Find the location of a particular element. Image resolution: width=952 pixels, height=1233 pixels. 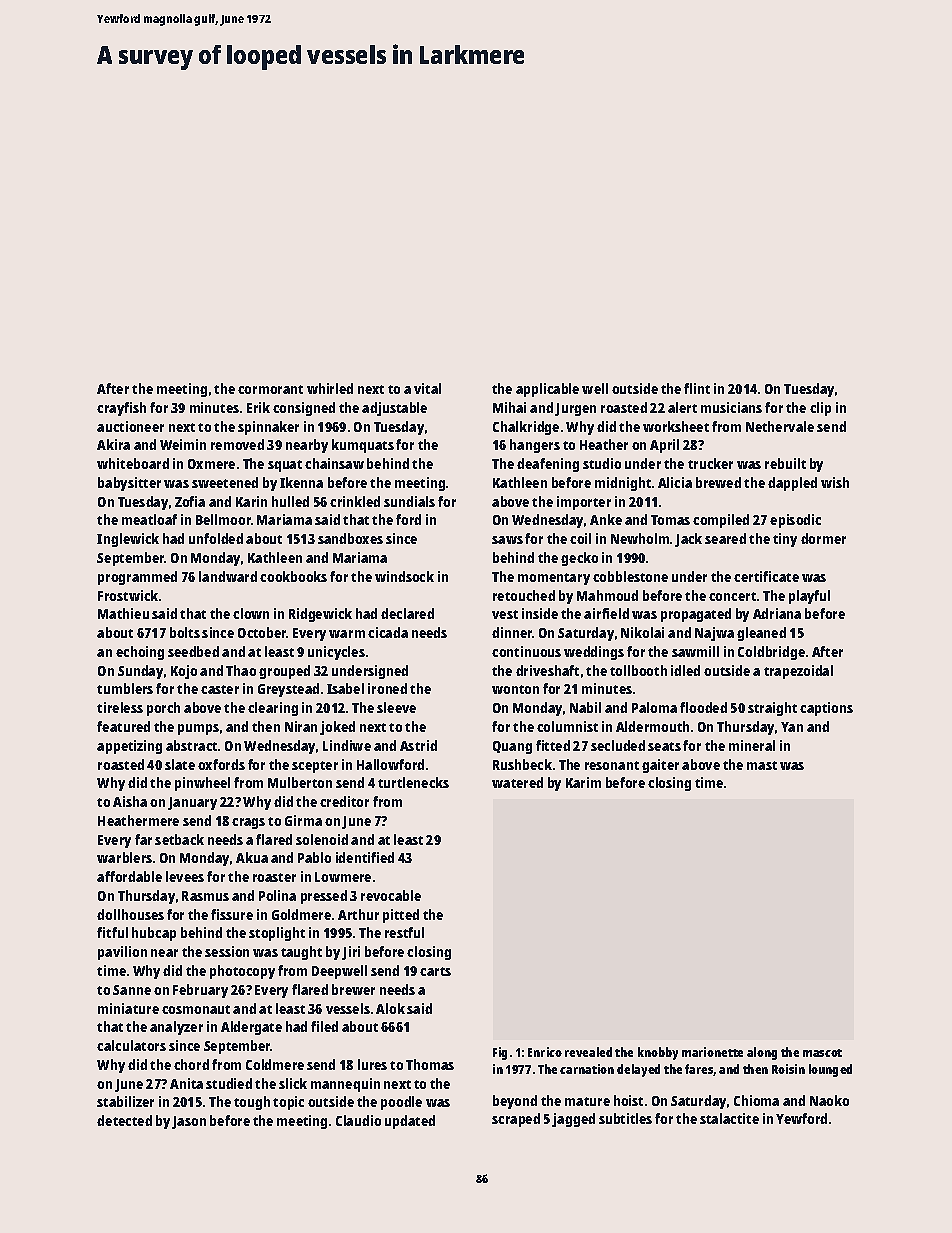

mascot is located at coordinates (822, 1053).
